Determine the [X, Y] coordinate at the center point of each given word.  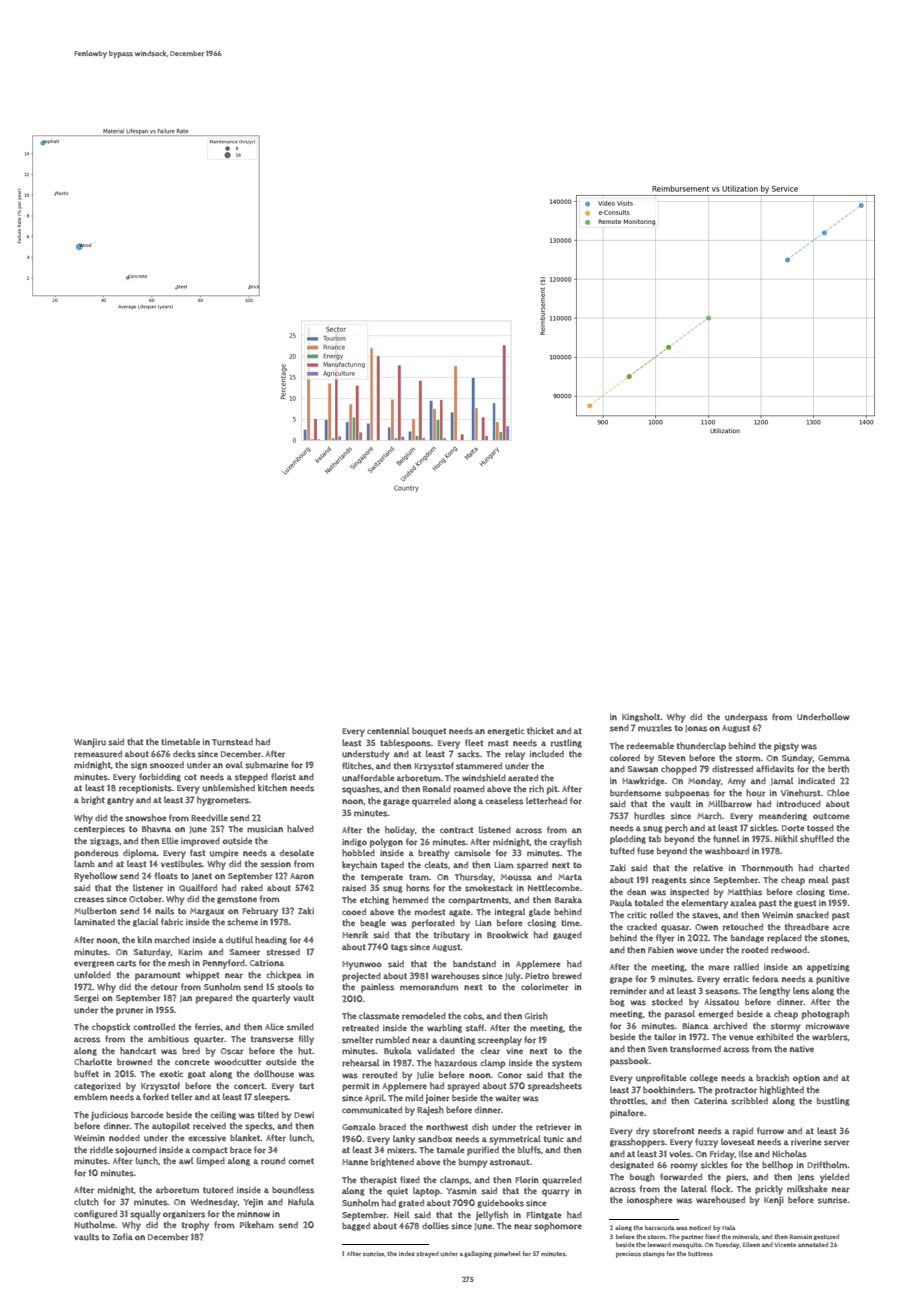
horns [418, 888]
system [567, 1064]
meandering [783, 816]
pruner [130, 1012]
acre [841, 928]
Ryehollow [95, 877]
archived [730, 1026]
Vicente [785, 1244]
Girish [536, 1016]
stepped [251, 778]
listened [495, 830]
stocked [667, 1002]
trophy [195, 1226]
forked [156, 1097]
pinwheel [507, 1254]
